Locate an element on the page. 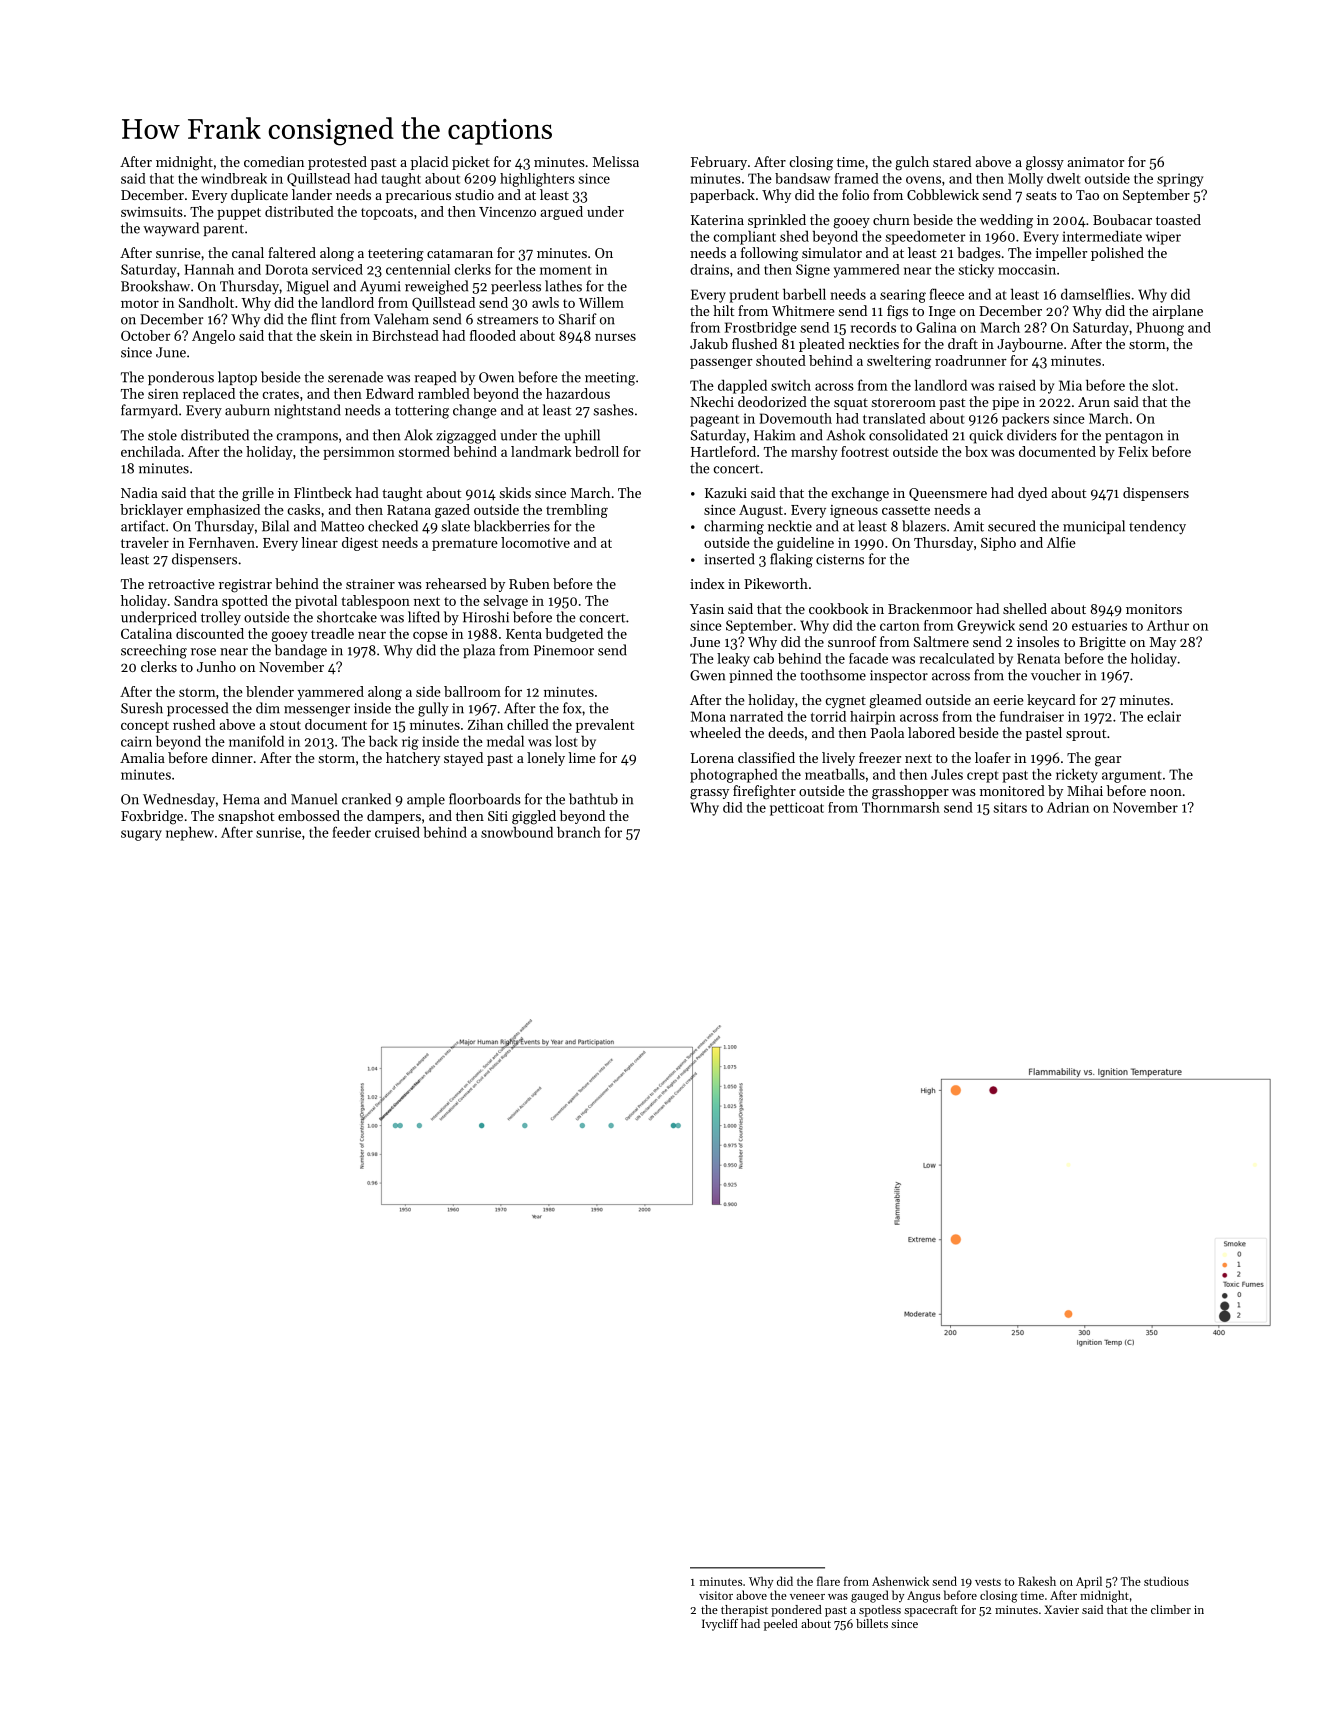 Image resolution: width=1332 pixels, height=1724 pixels. windbreak is located at coordinates (234, 178).
